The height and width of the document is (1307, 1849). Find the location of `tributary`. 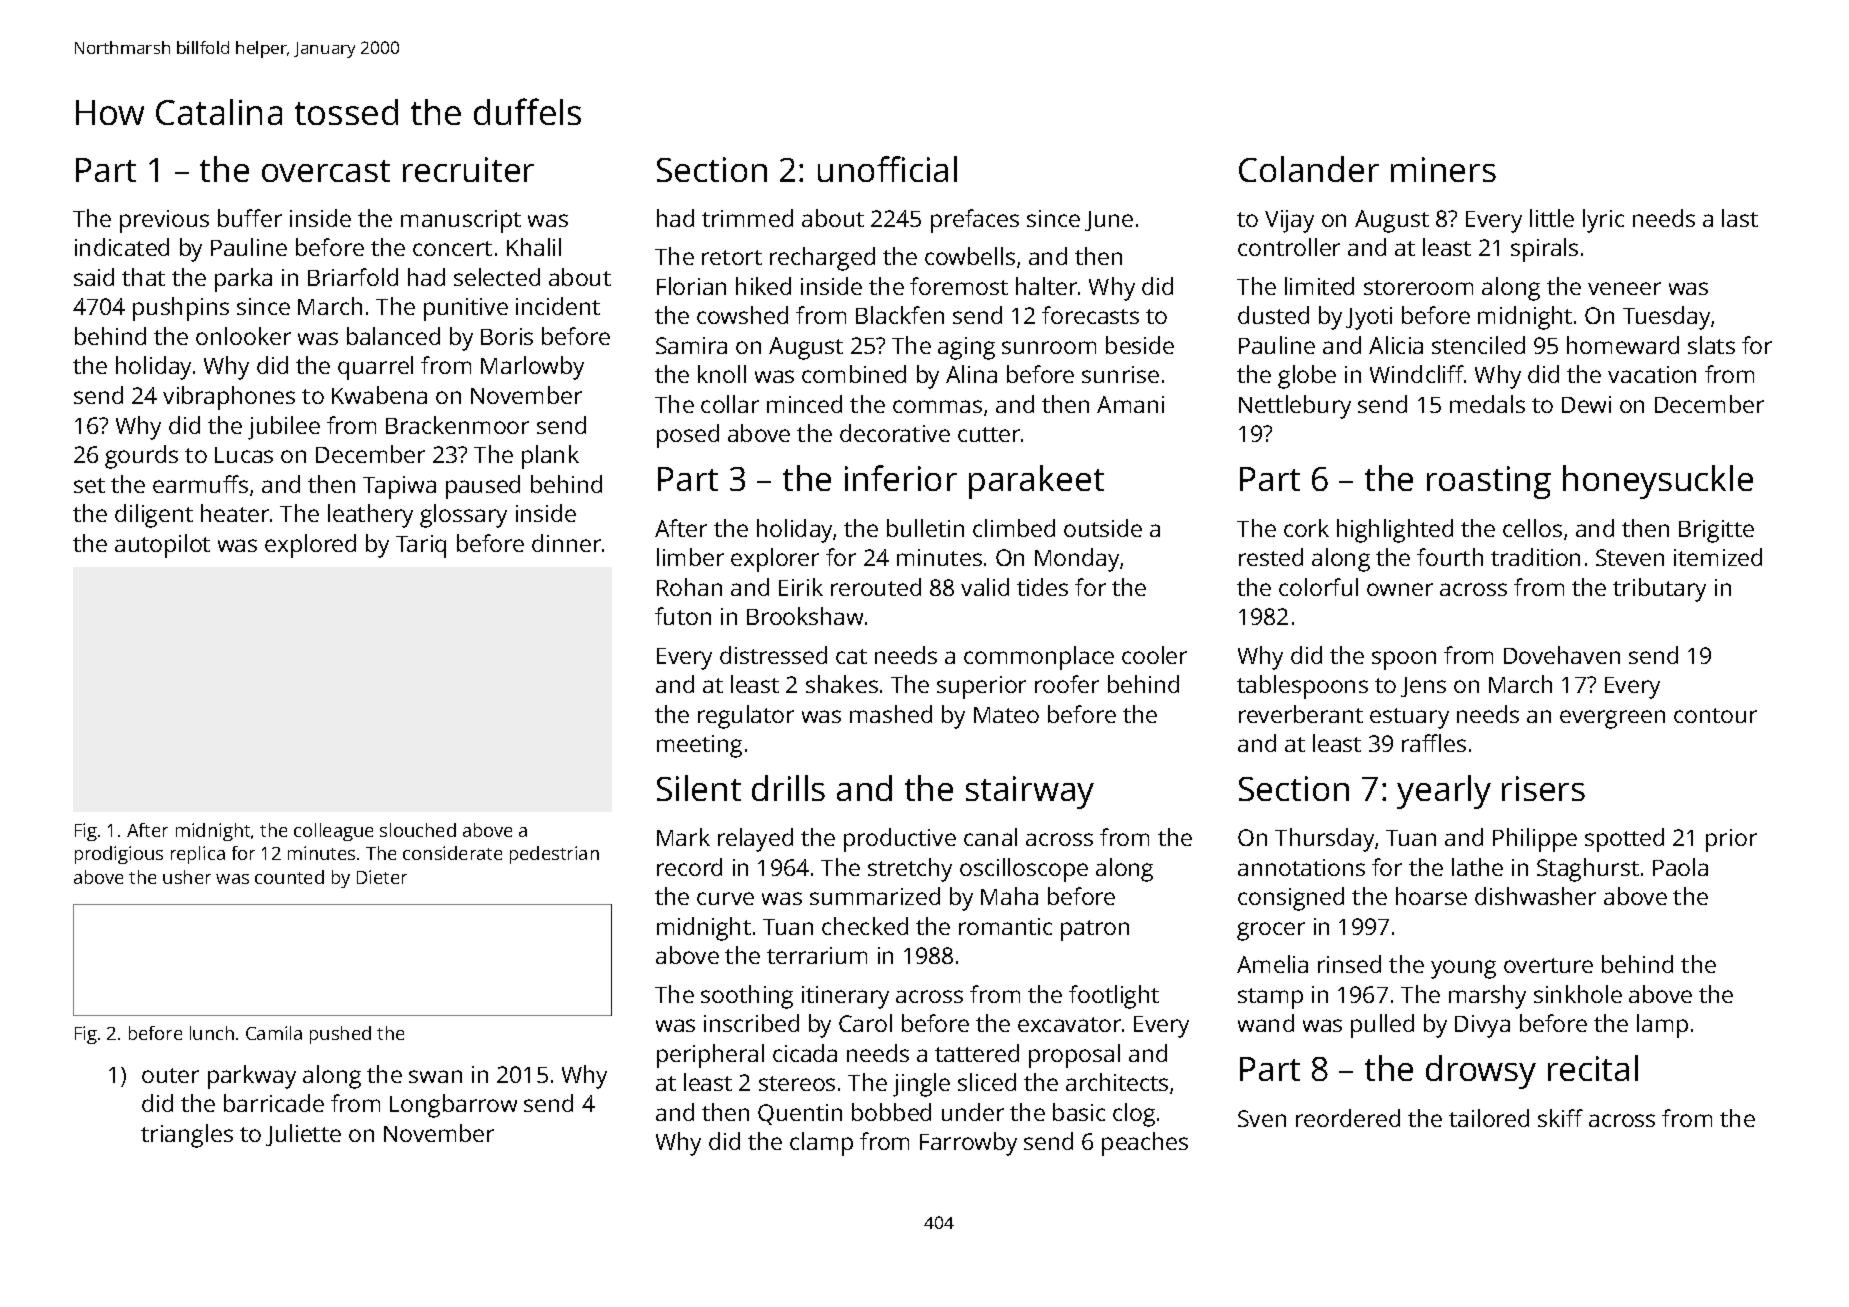

tributary is located at coordinates (1659, 590).
